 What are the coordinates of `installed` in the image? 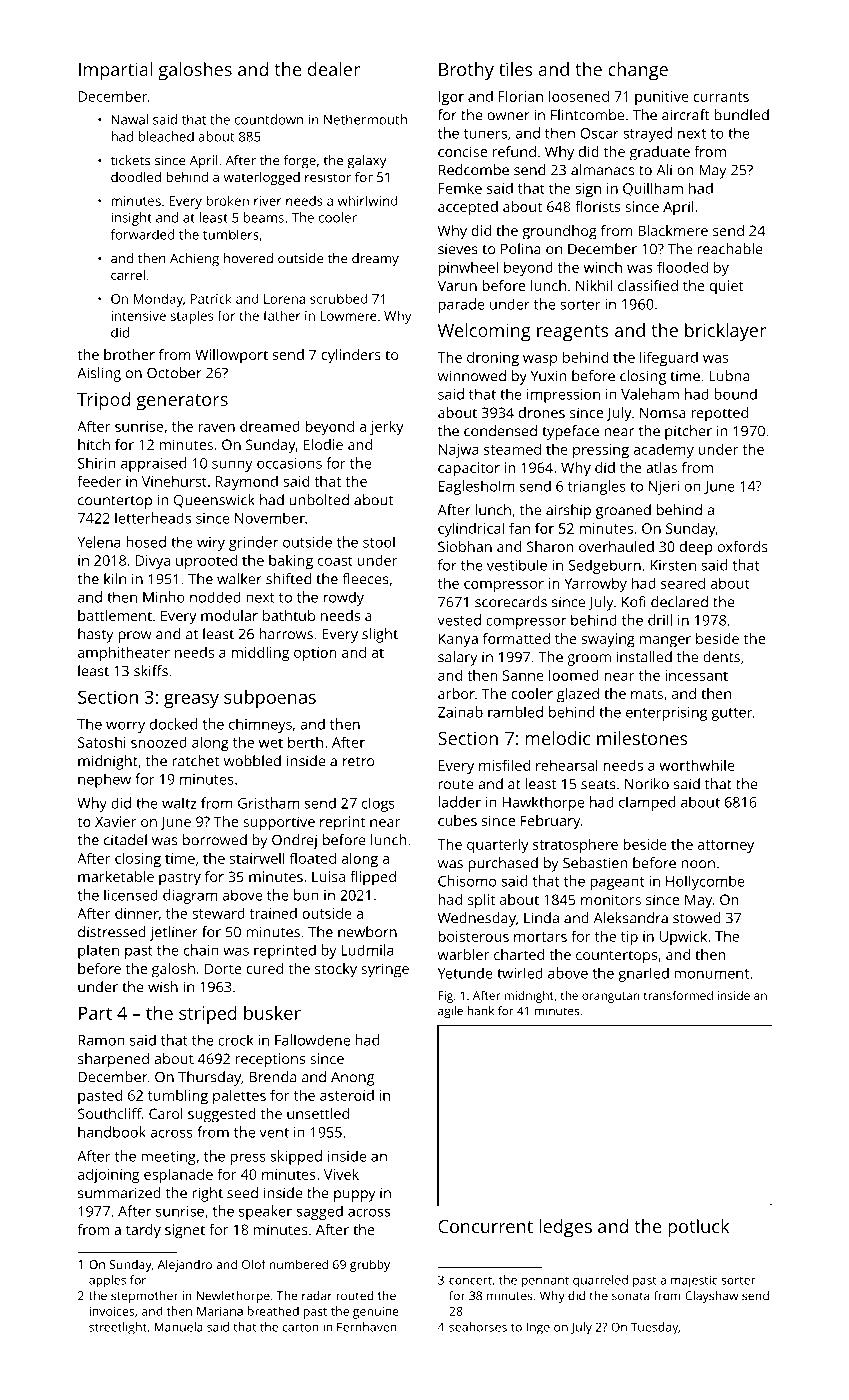 It's located at (644, 657).
